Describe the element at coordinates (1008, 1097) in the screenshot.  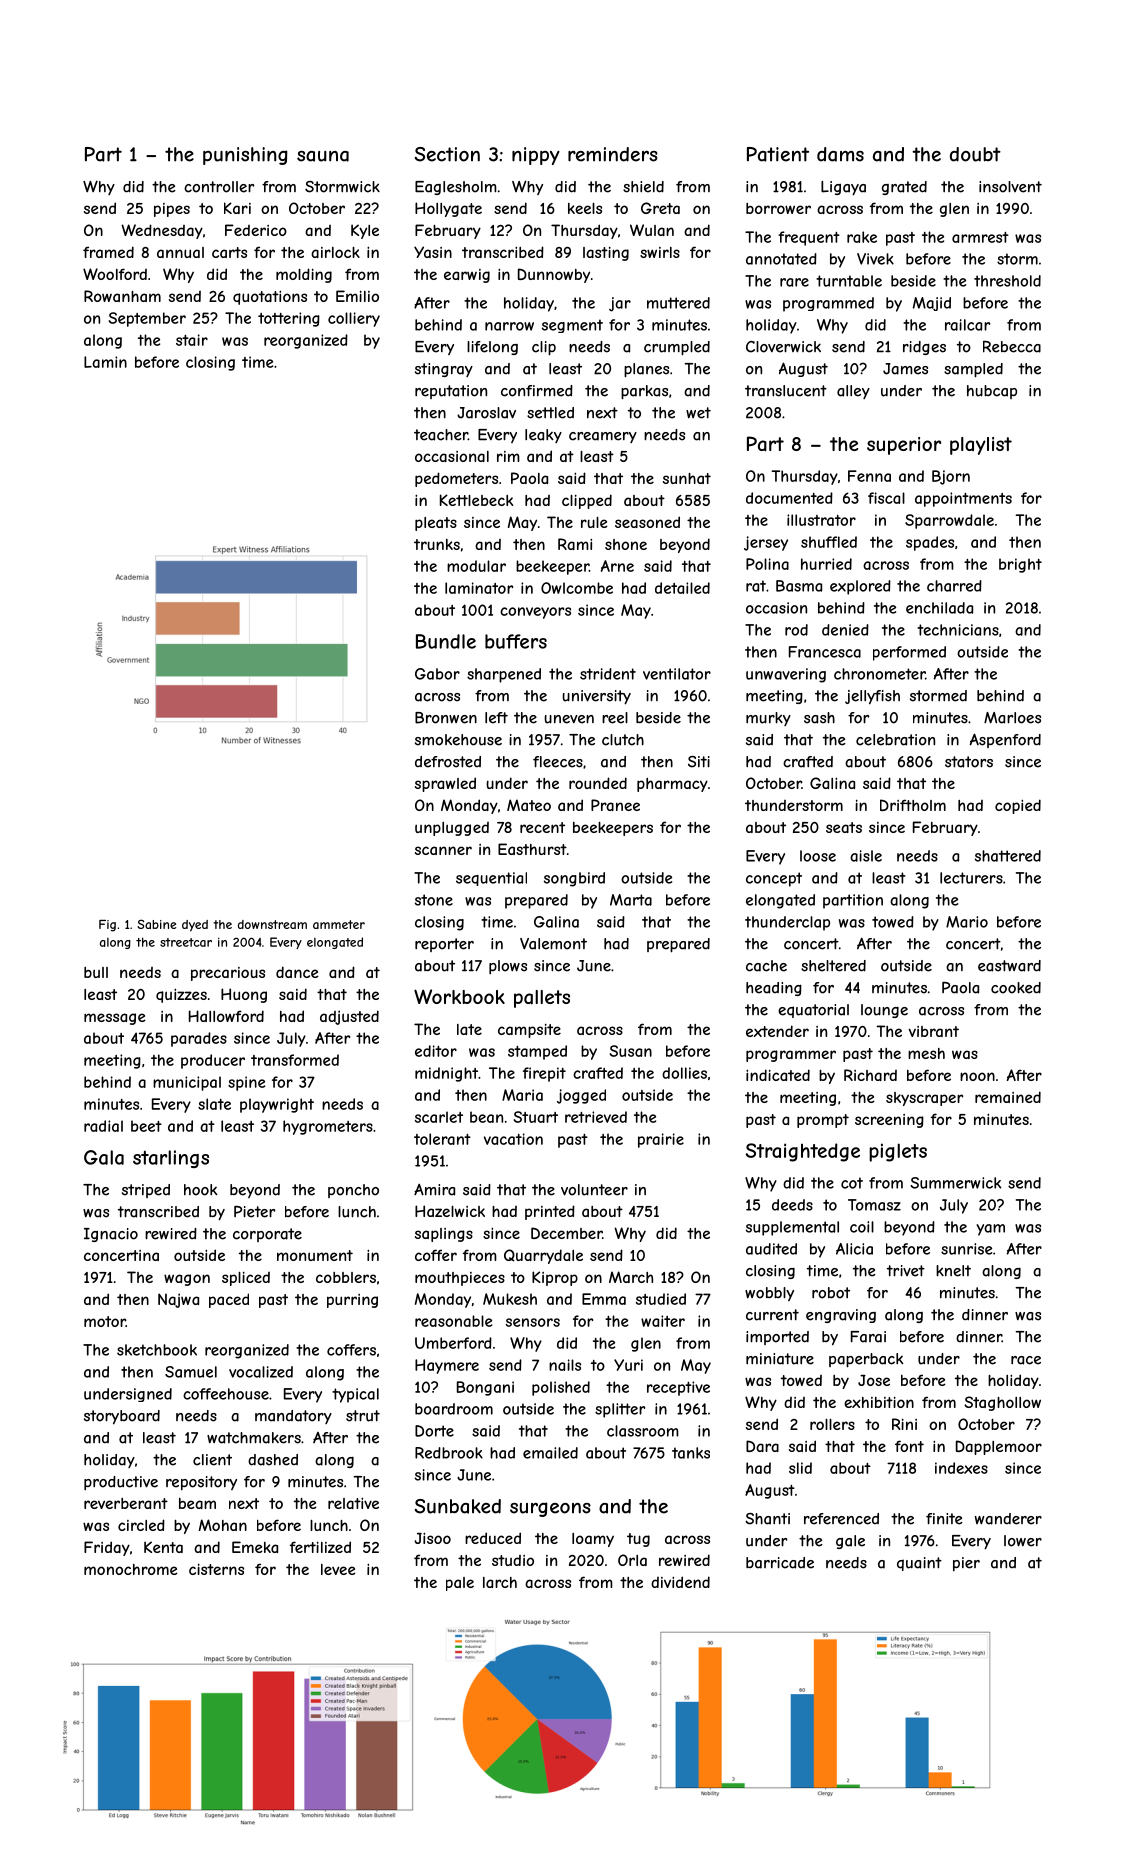
I see `remained` at that location.
